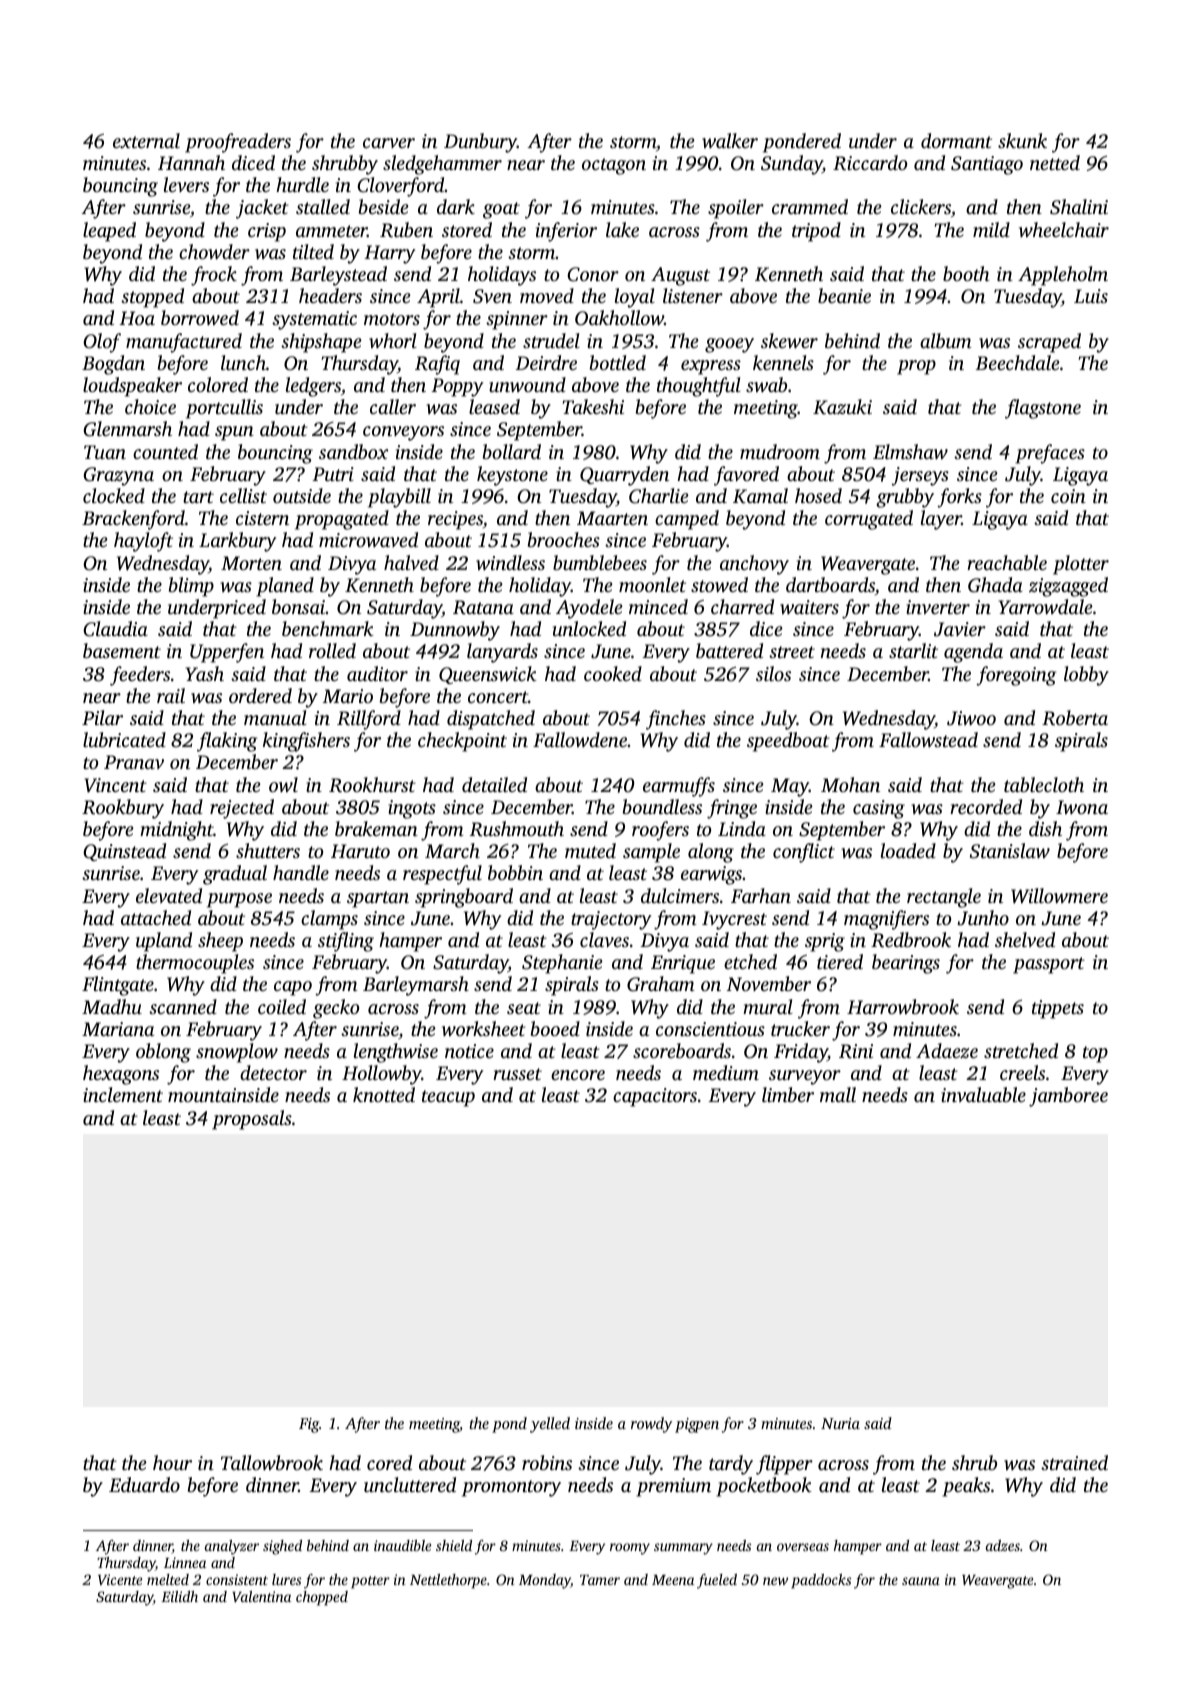 Image resolution: width=1191 pixels, height=1684 pixels. Describe the element at coordinates (734, 920) in the screenshot. I see `Ivycrest` at that location.
